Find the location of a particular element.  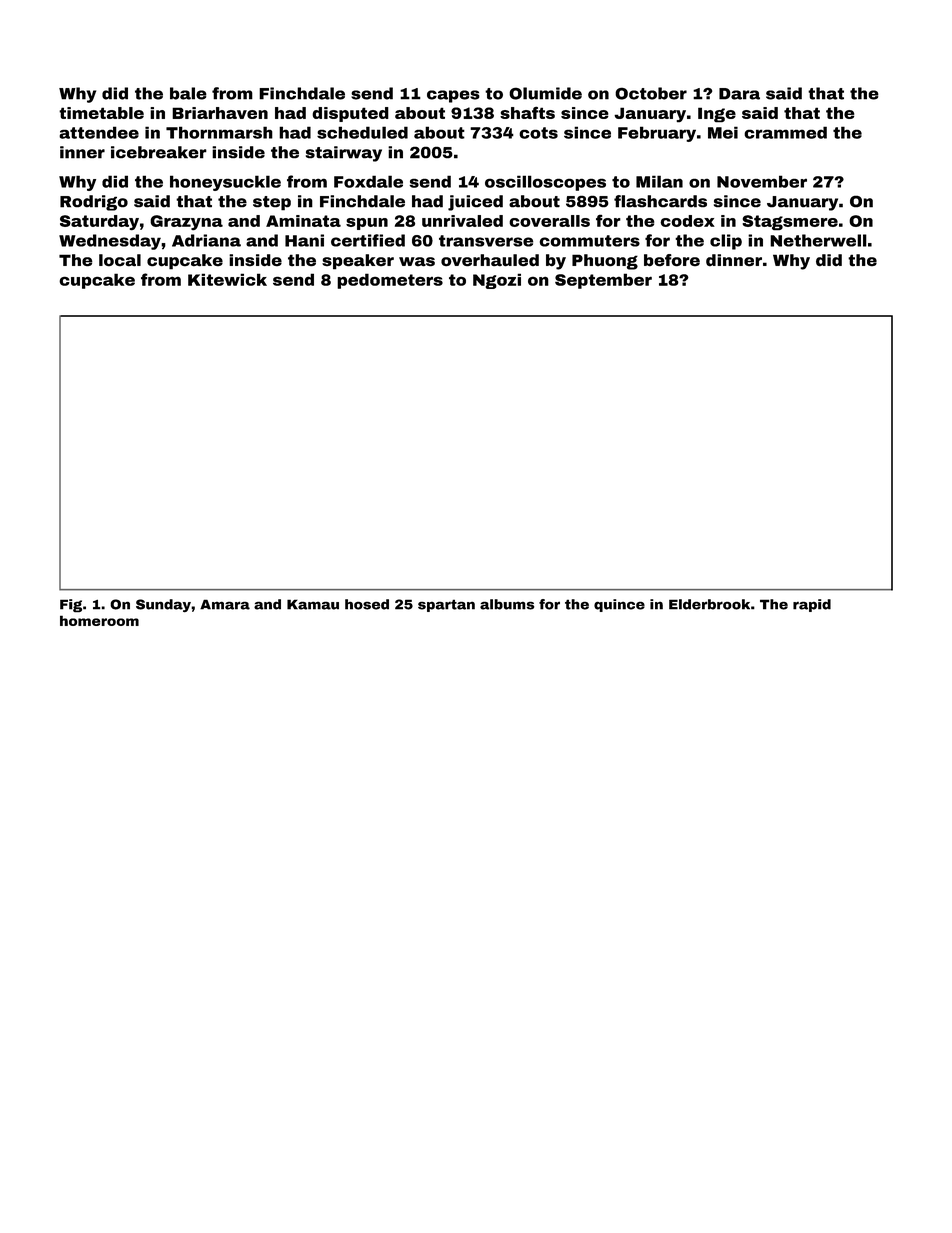

before is located at coordinates (672, 260).
